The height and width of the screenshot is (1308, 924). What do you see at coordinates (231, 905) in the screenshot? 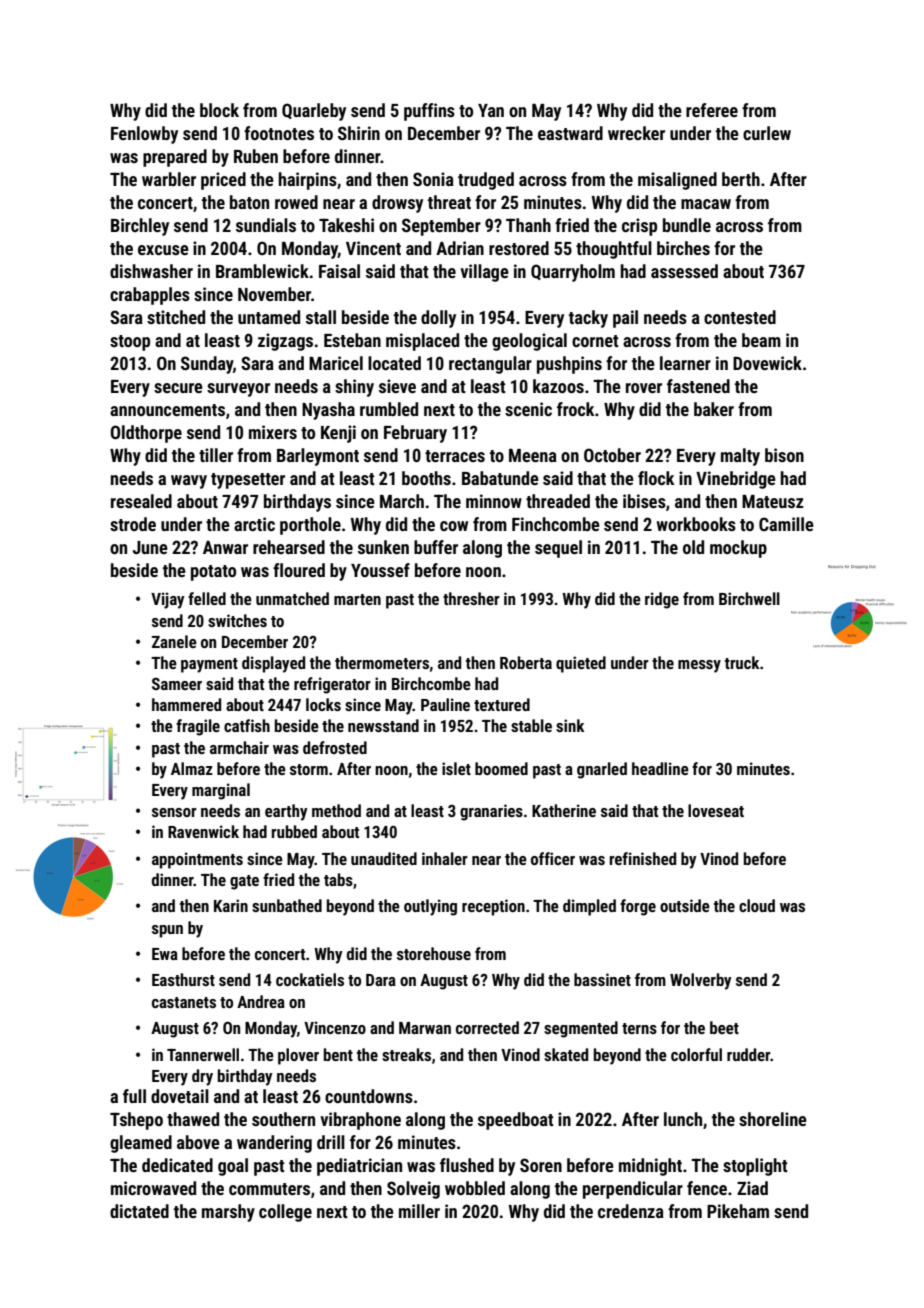
I see `Karin` at bounding box center [231, 905].
